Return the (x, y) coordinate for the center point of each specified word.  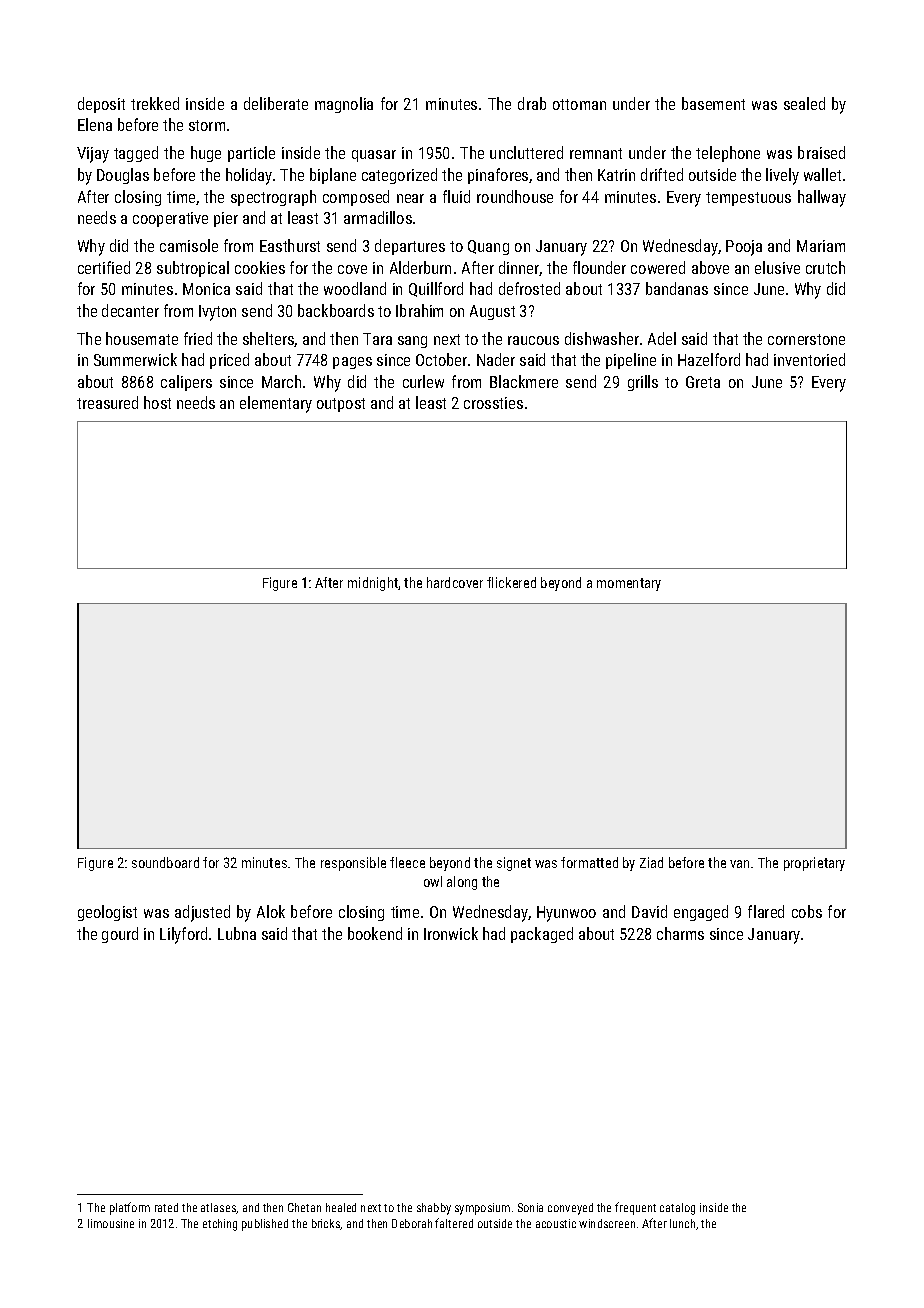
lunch (682, 1223)
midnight (373, 584)
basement (713, 103)
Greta (703, 382)
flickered (511, 582)
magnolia (344, 105)
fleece (407, 862)
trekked (155, 103)
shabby (434, 1209)
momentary (629, 584)
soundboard (165, 862)
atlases (219, 1208)
